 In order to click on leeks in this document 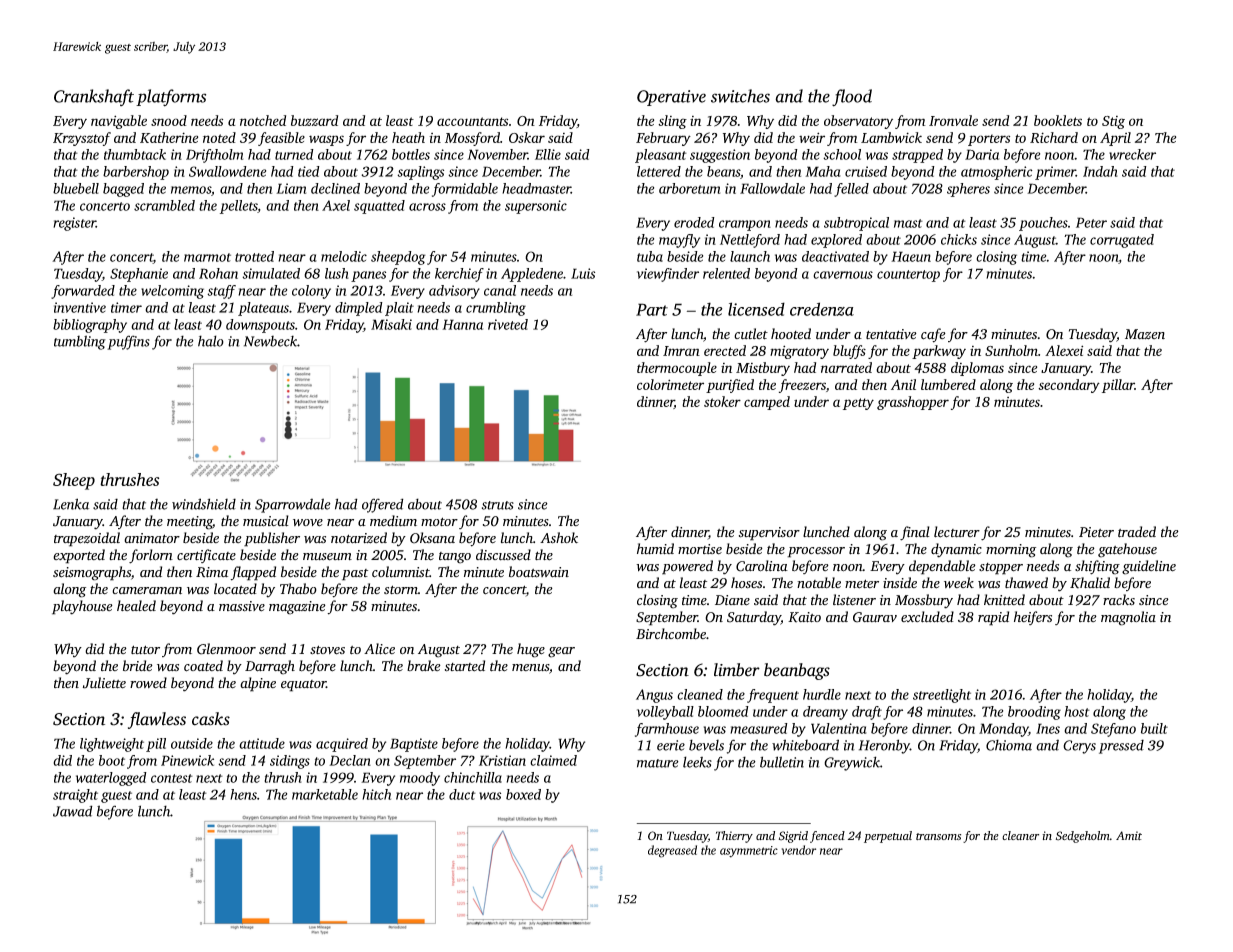, I will do `click(697, 762)`.
